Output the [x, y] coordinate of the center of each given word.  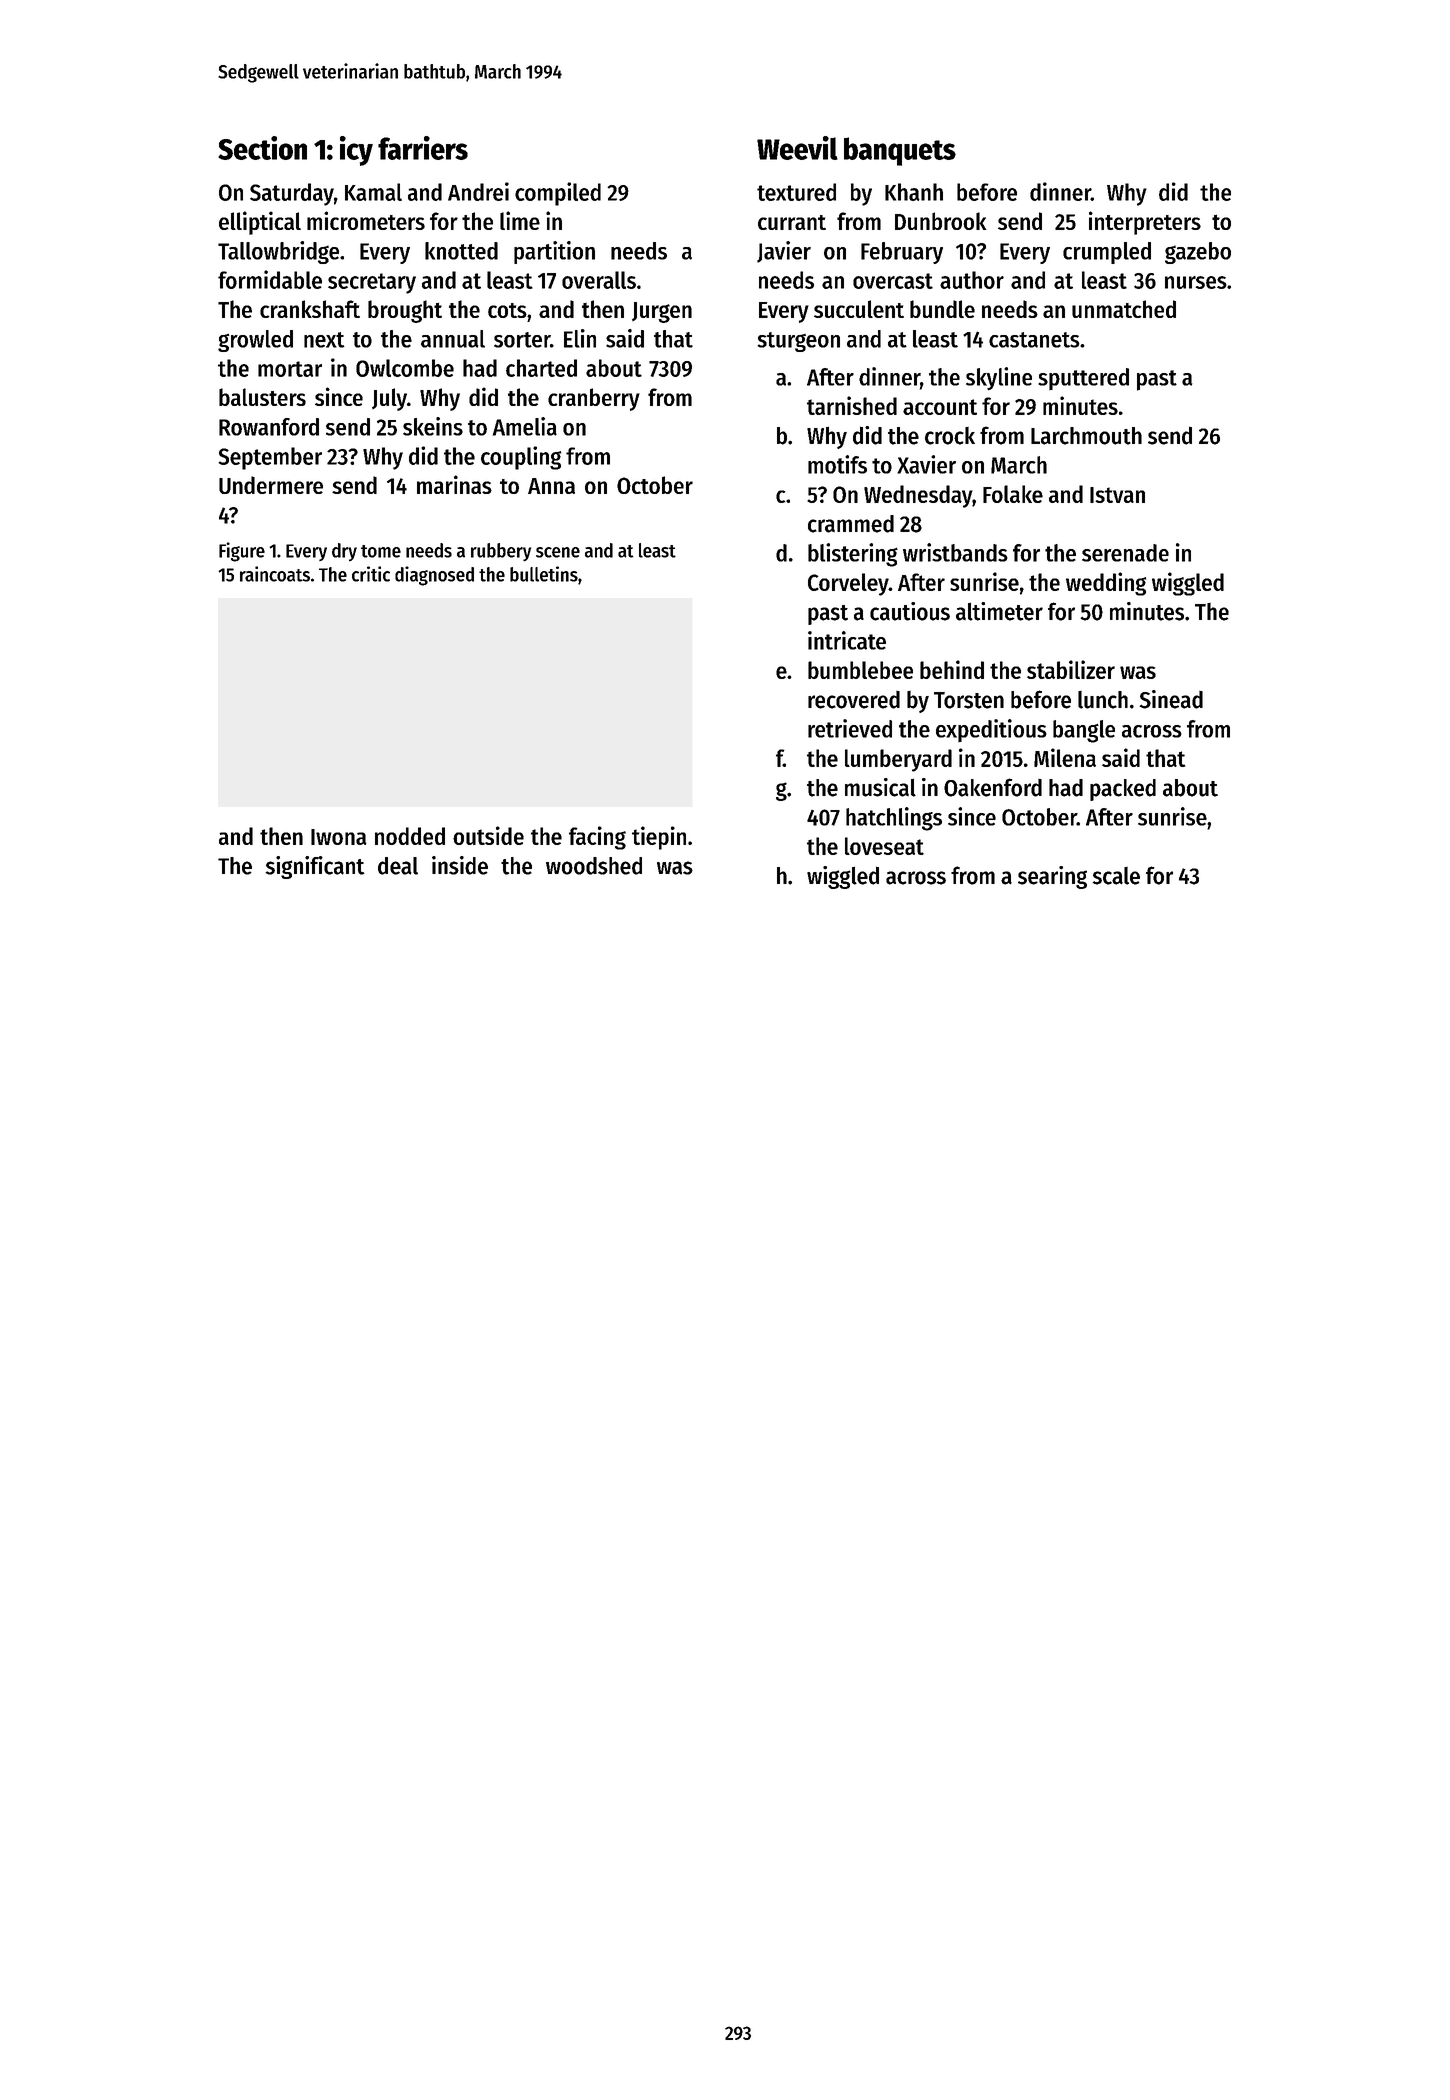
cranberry [594, 399]
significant [315, 867]
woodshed [594, 866]
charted [541, 368]
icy [356, 151]
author [972, 280]
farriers [423, 148]
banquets [900, 151]
